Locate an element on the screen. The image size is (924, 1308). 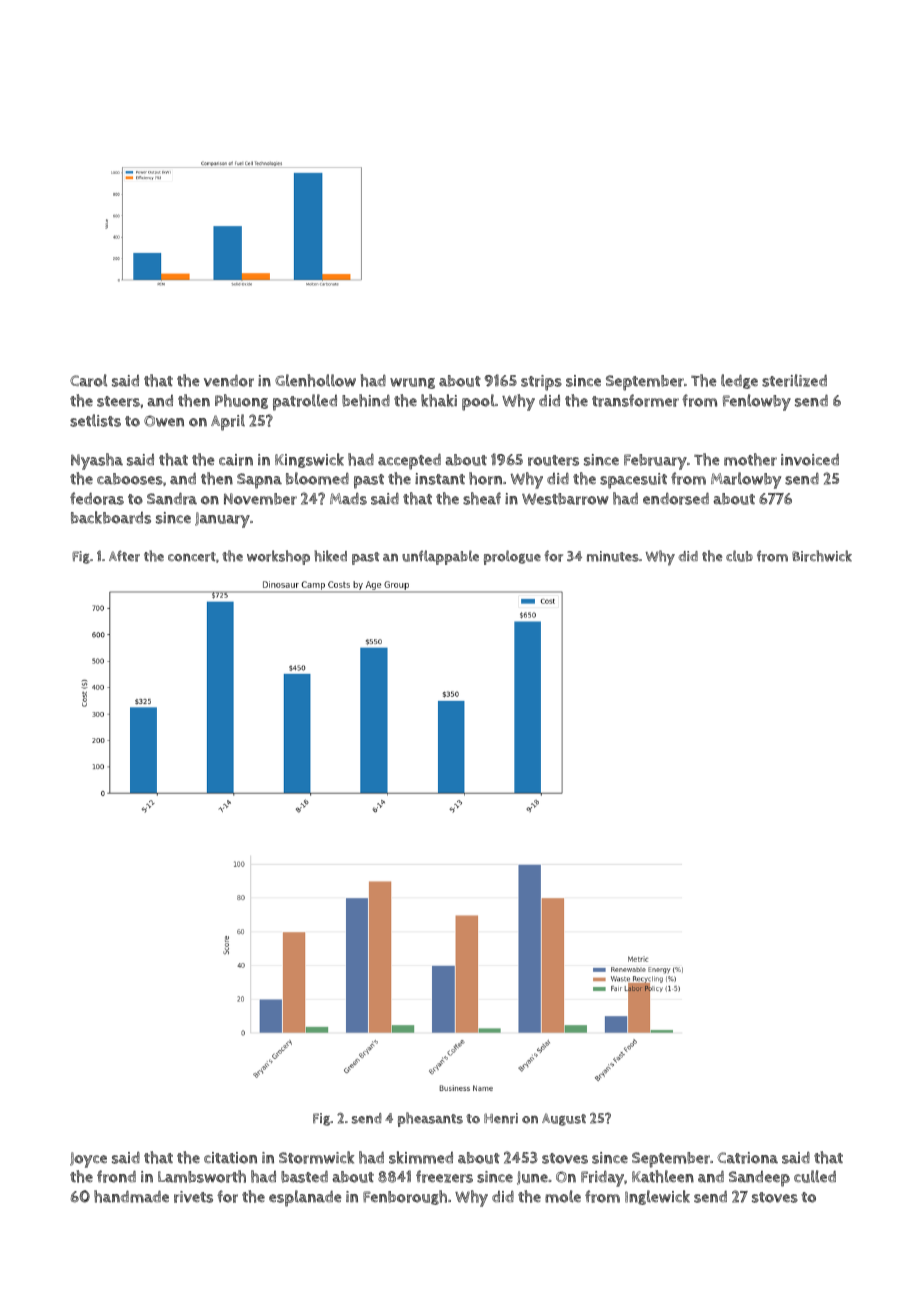
pheasants is located at coordinates (430, 1119).
